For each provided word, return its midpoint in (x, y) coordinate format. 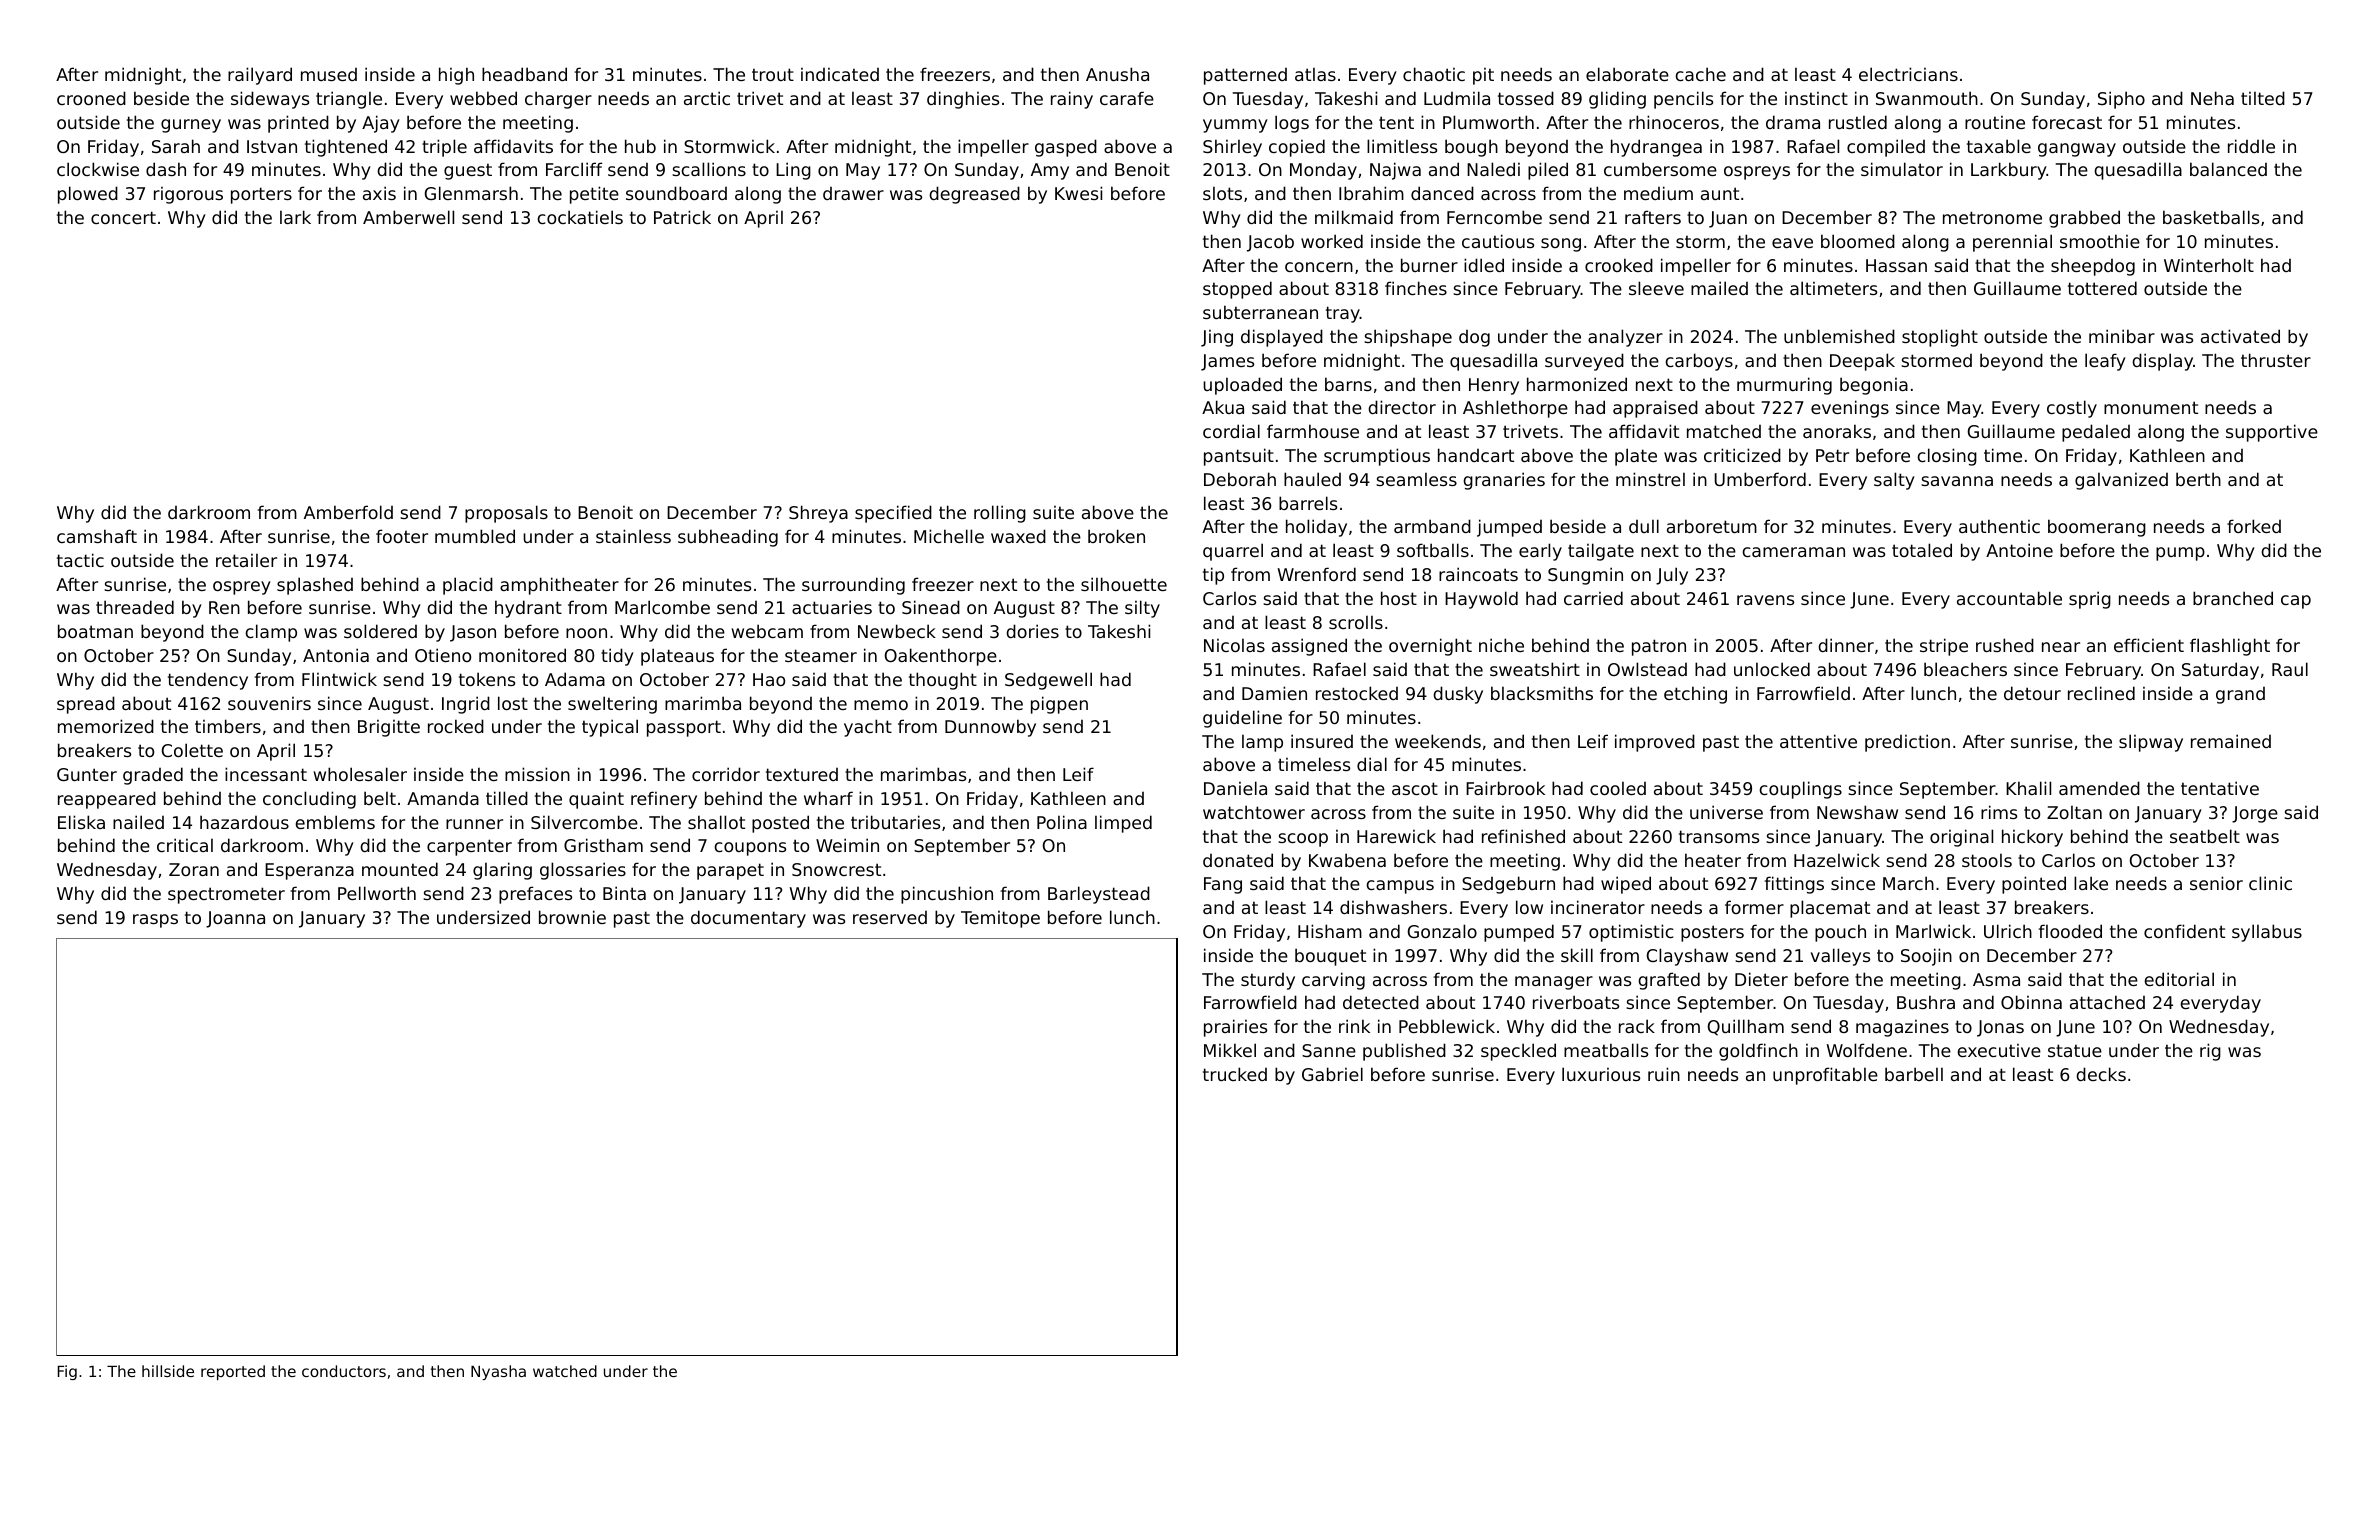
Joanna (235, 919)
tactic (80, 560)
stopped (1237, 290)
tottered (2102, 288)
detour (2032, 693)
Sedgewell (1048, 681)
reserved (890, 917)
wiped (1626, 885)
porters (261, 195)
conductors (344, 1371)
